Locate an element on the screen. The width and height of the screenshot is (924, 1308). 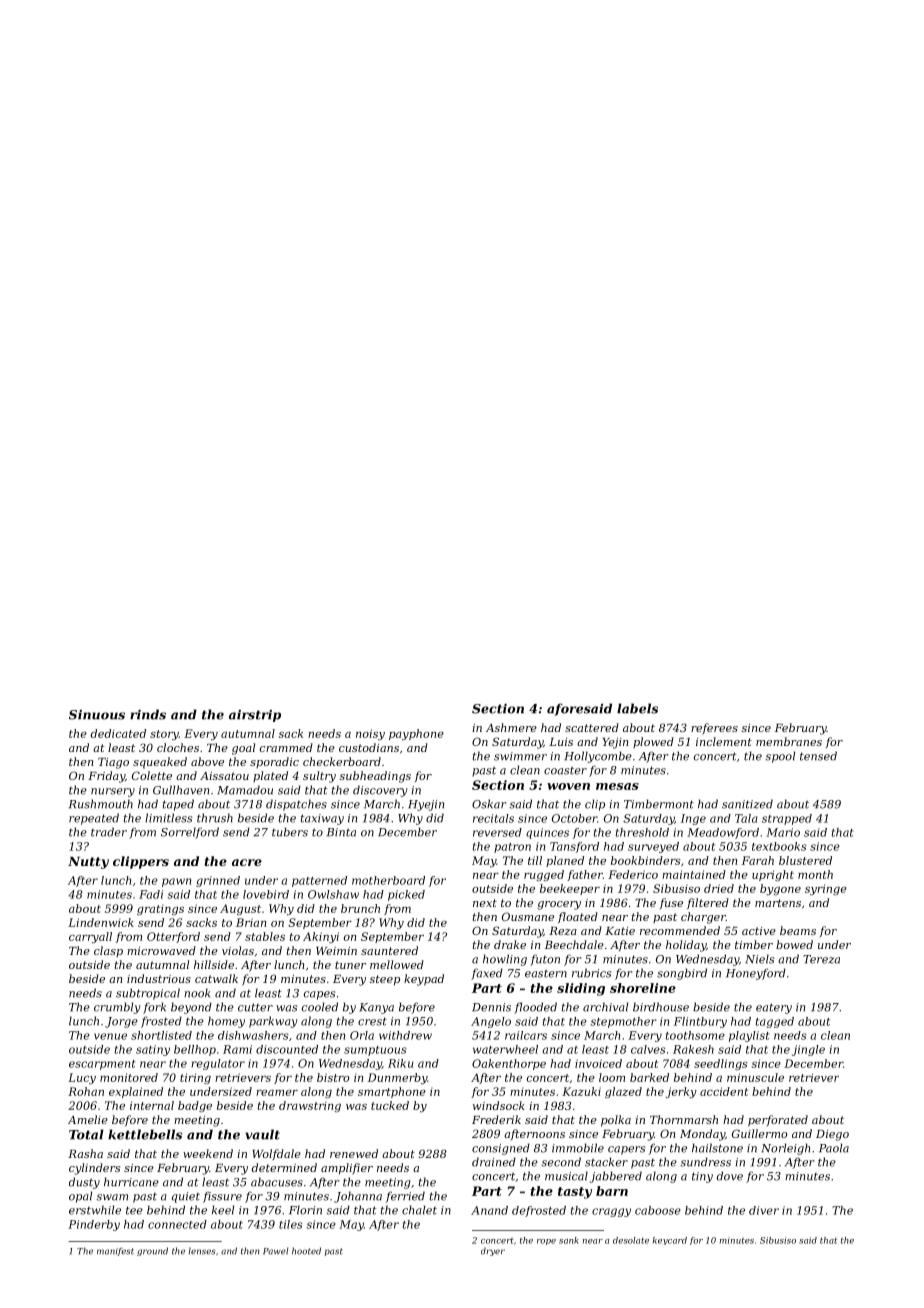
monitored is located at coordinates (129, 1077).
